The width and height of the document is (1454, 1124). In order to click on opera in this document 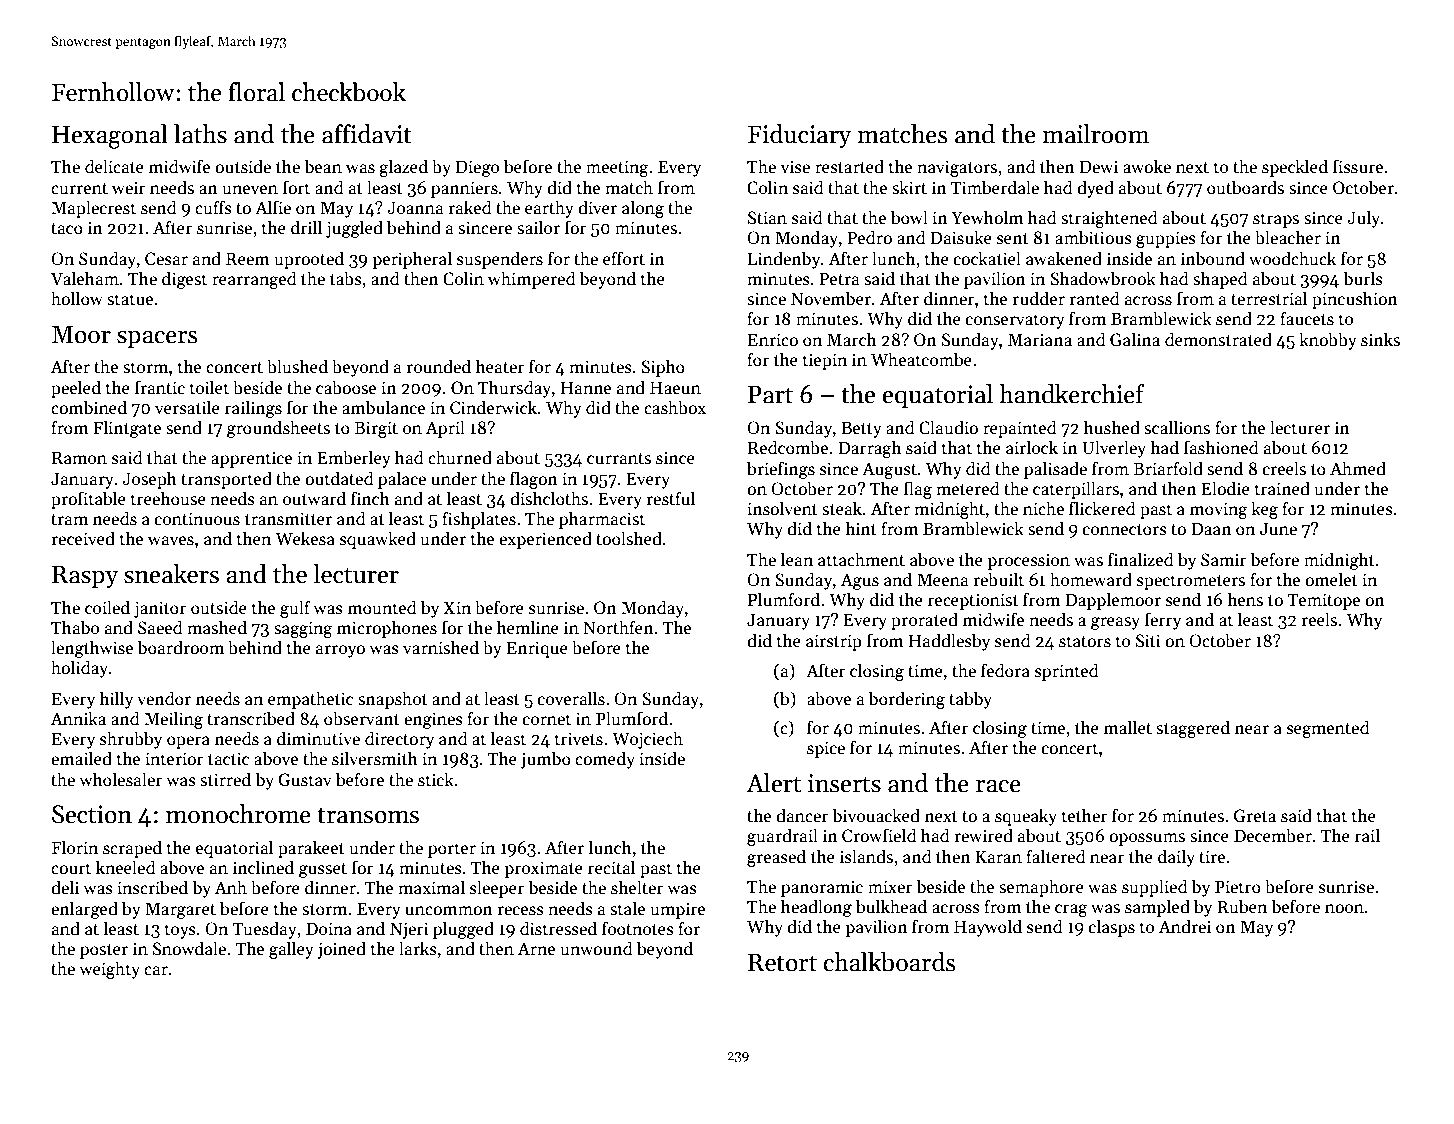, I will do `click(188, 742)`.
